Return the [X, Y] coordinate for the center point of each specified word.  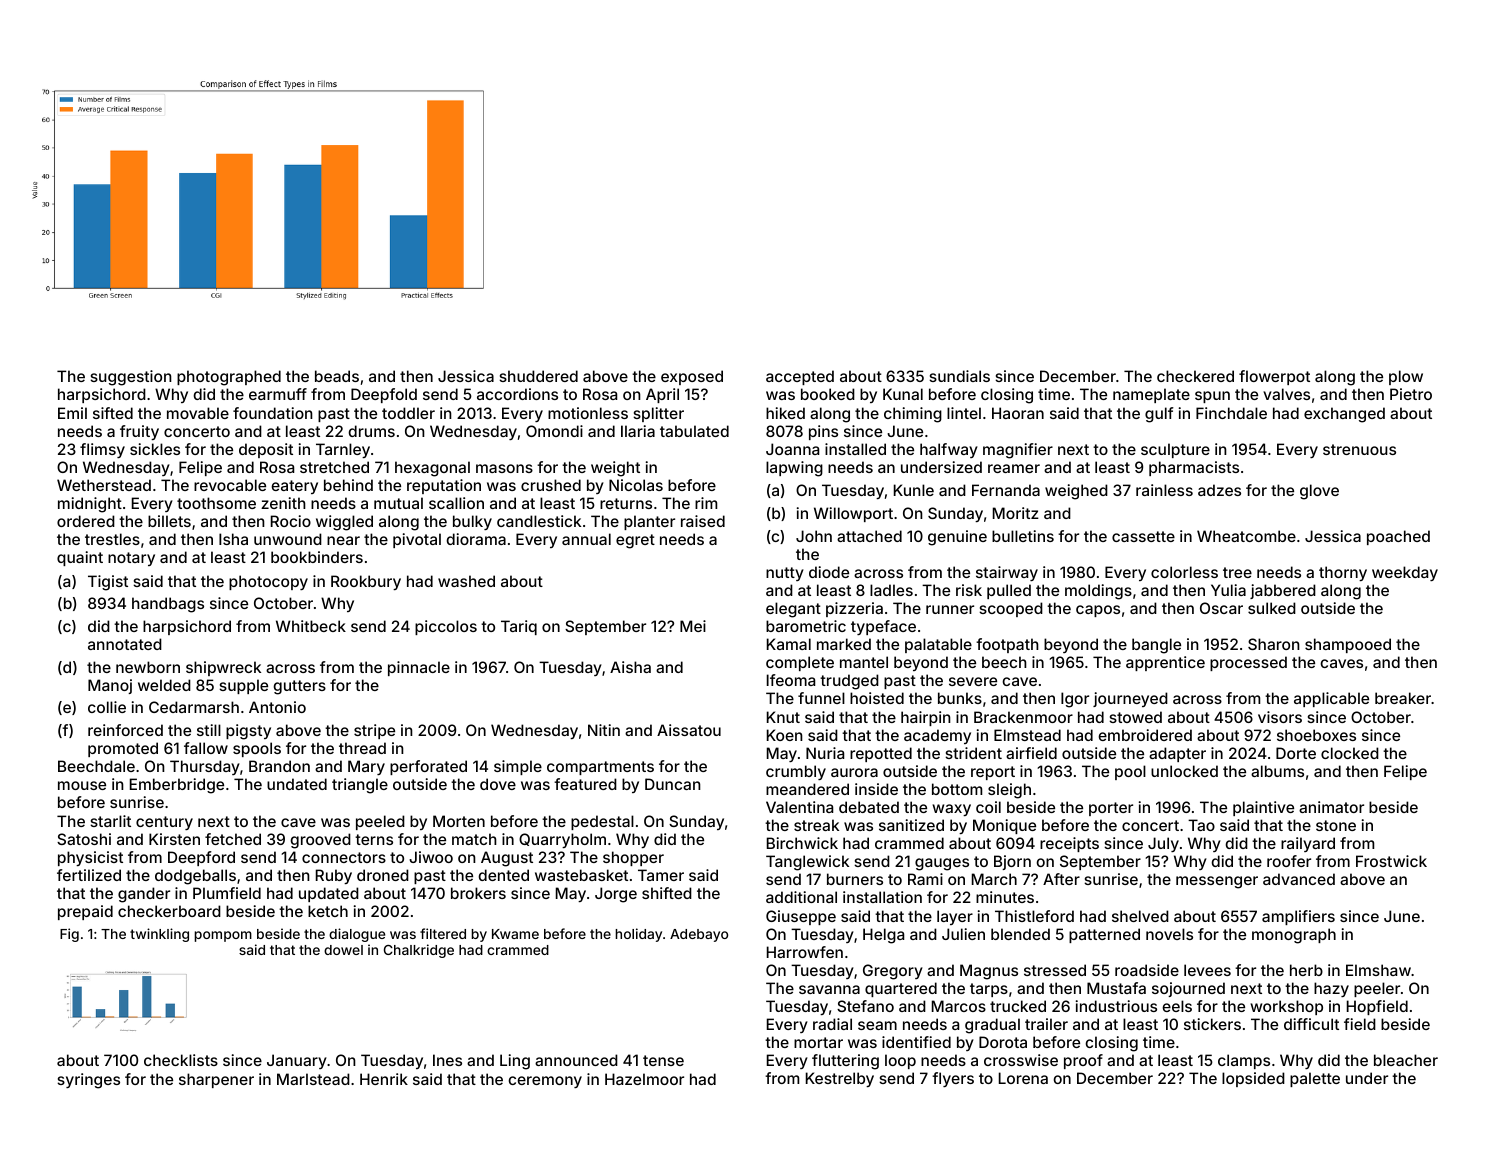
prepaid [85, 912]
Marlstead [313, 1079]
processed [1248, 663]
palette [1315, 1079]
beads [337, 376]
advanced [1299, 879]
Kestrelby [840, 1079]
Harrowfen [805, 952]
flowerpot [1274, 377]
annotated [125, 644]
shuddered [538, 376]
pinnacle [419, 668]
